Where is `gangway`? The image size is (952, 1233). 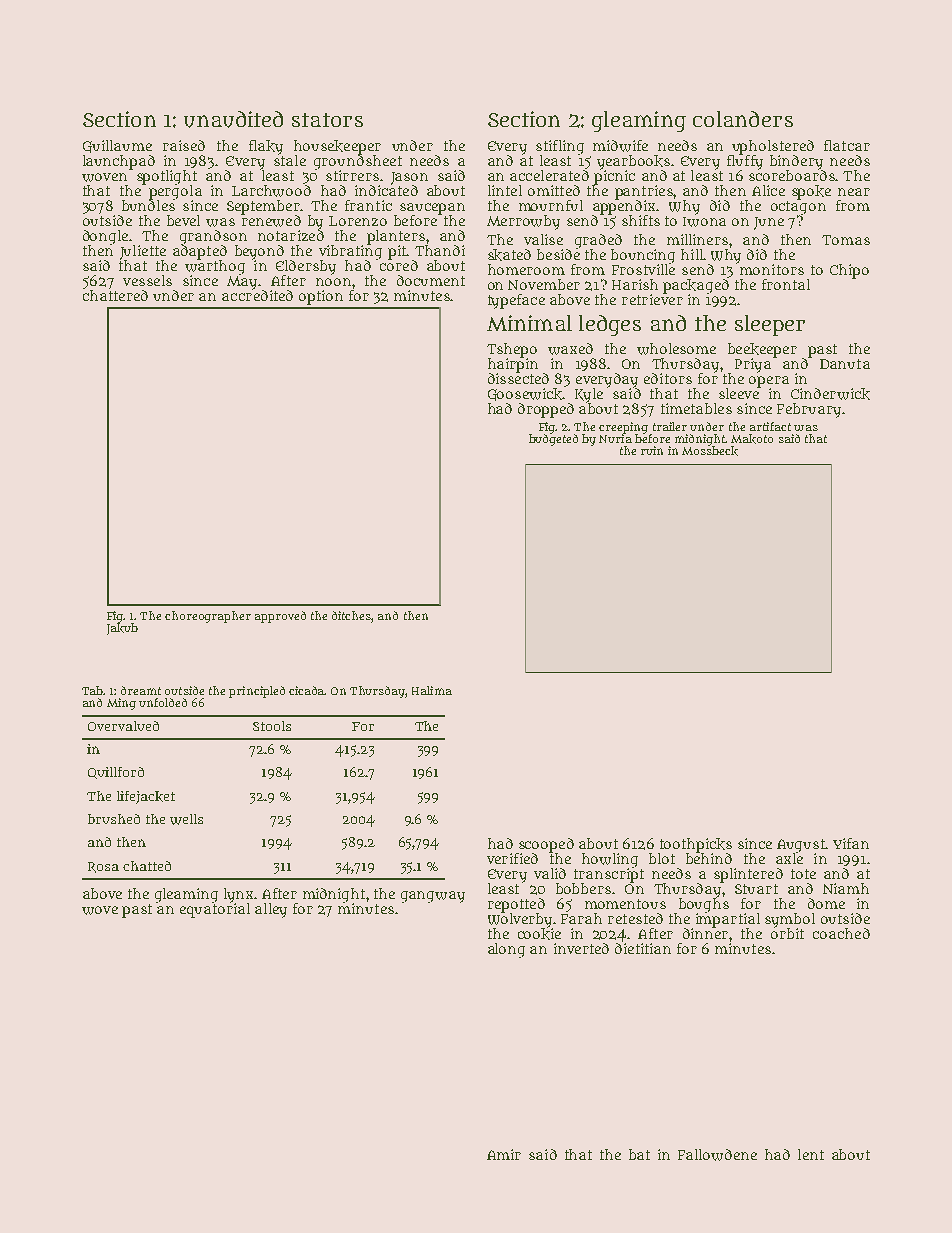 gangway is located at coordinates (433, 897).
